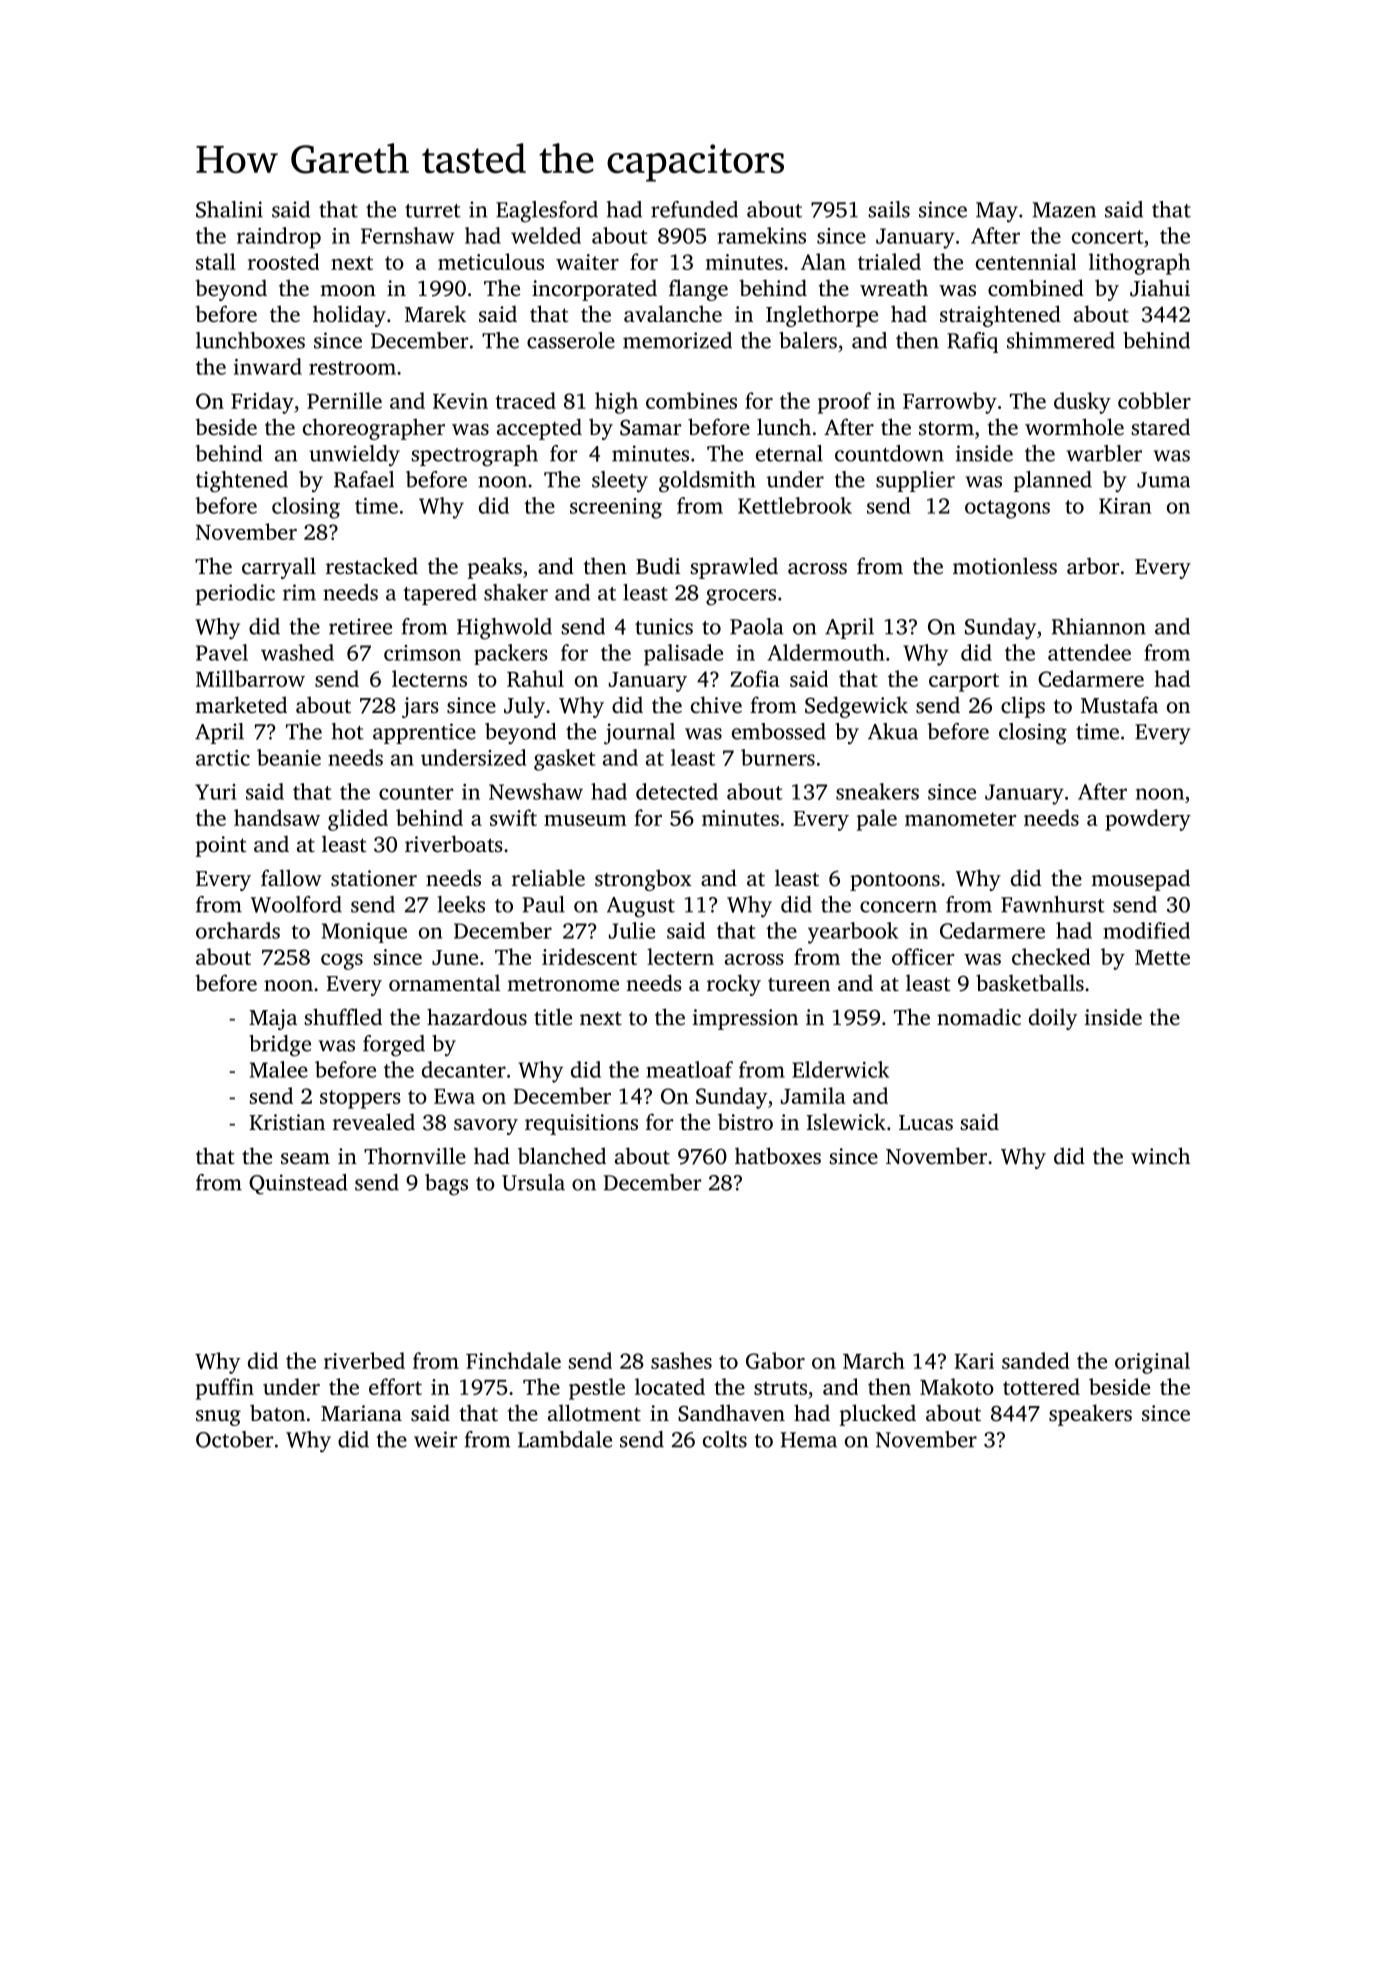  Describe the element at coordinates (229, 209) in the document. I see `Shalini` at that location.
